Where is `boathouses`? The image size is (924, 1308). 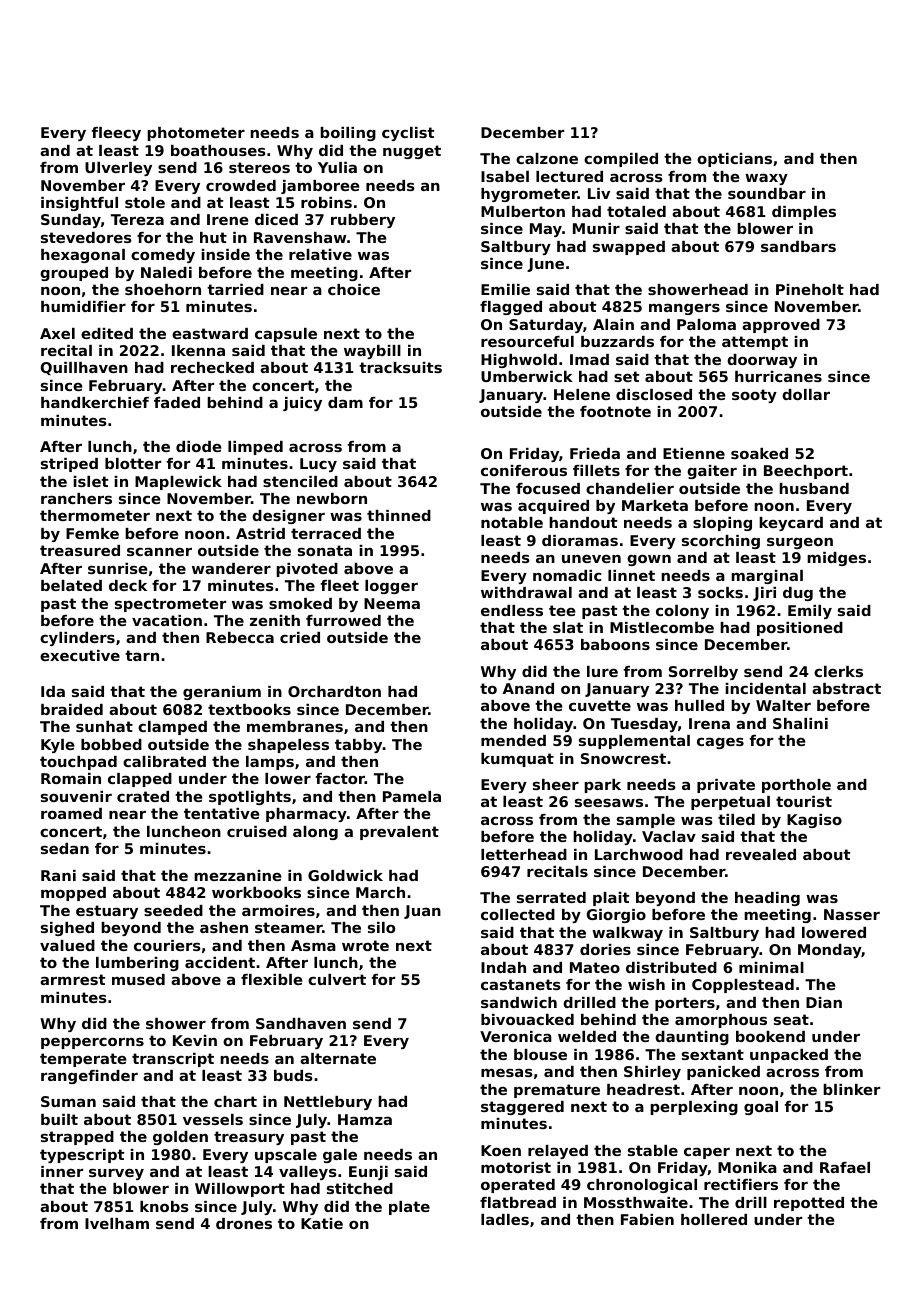 boathouses is located at coordinates (218, 150).
